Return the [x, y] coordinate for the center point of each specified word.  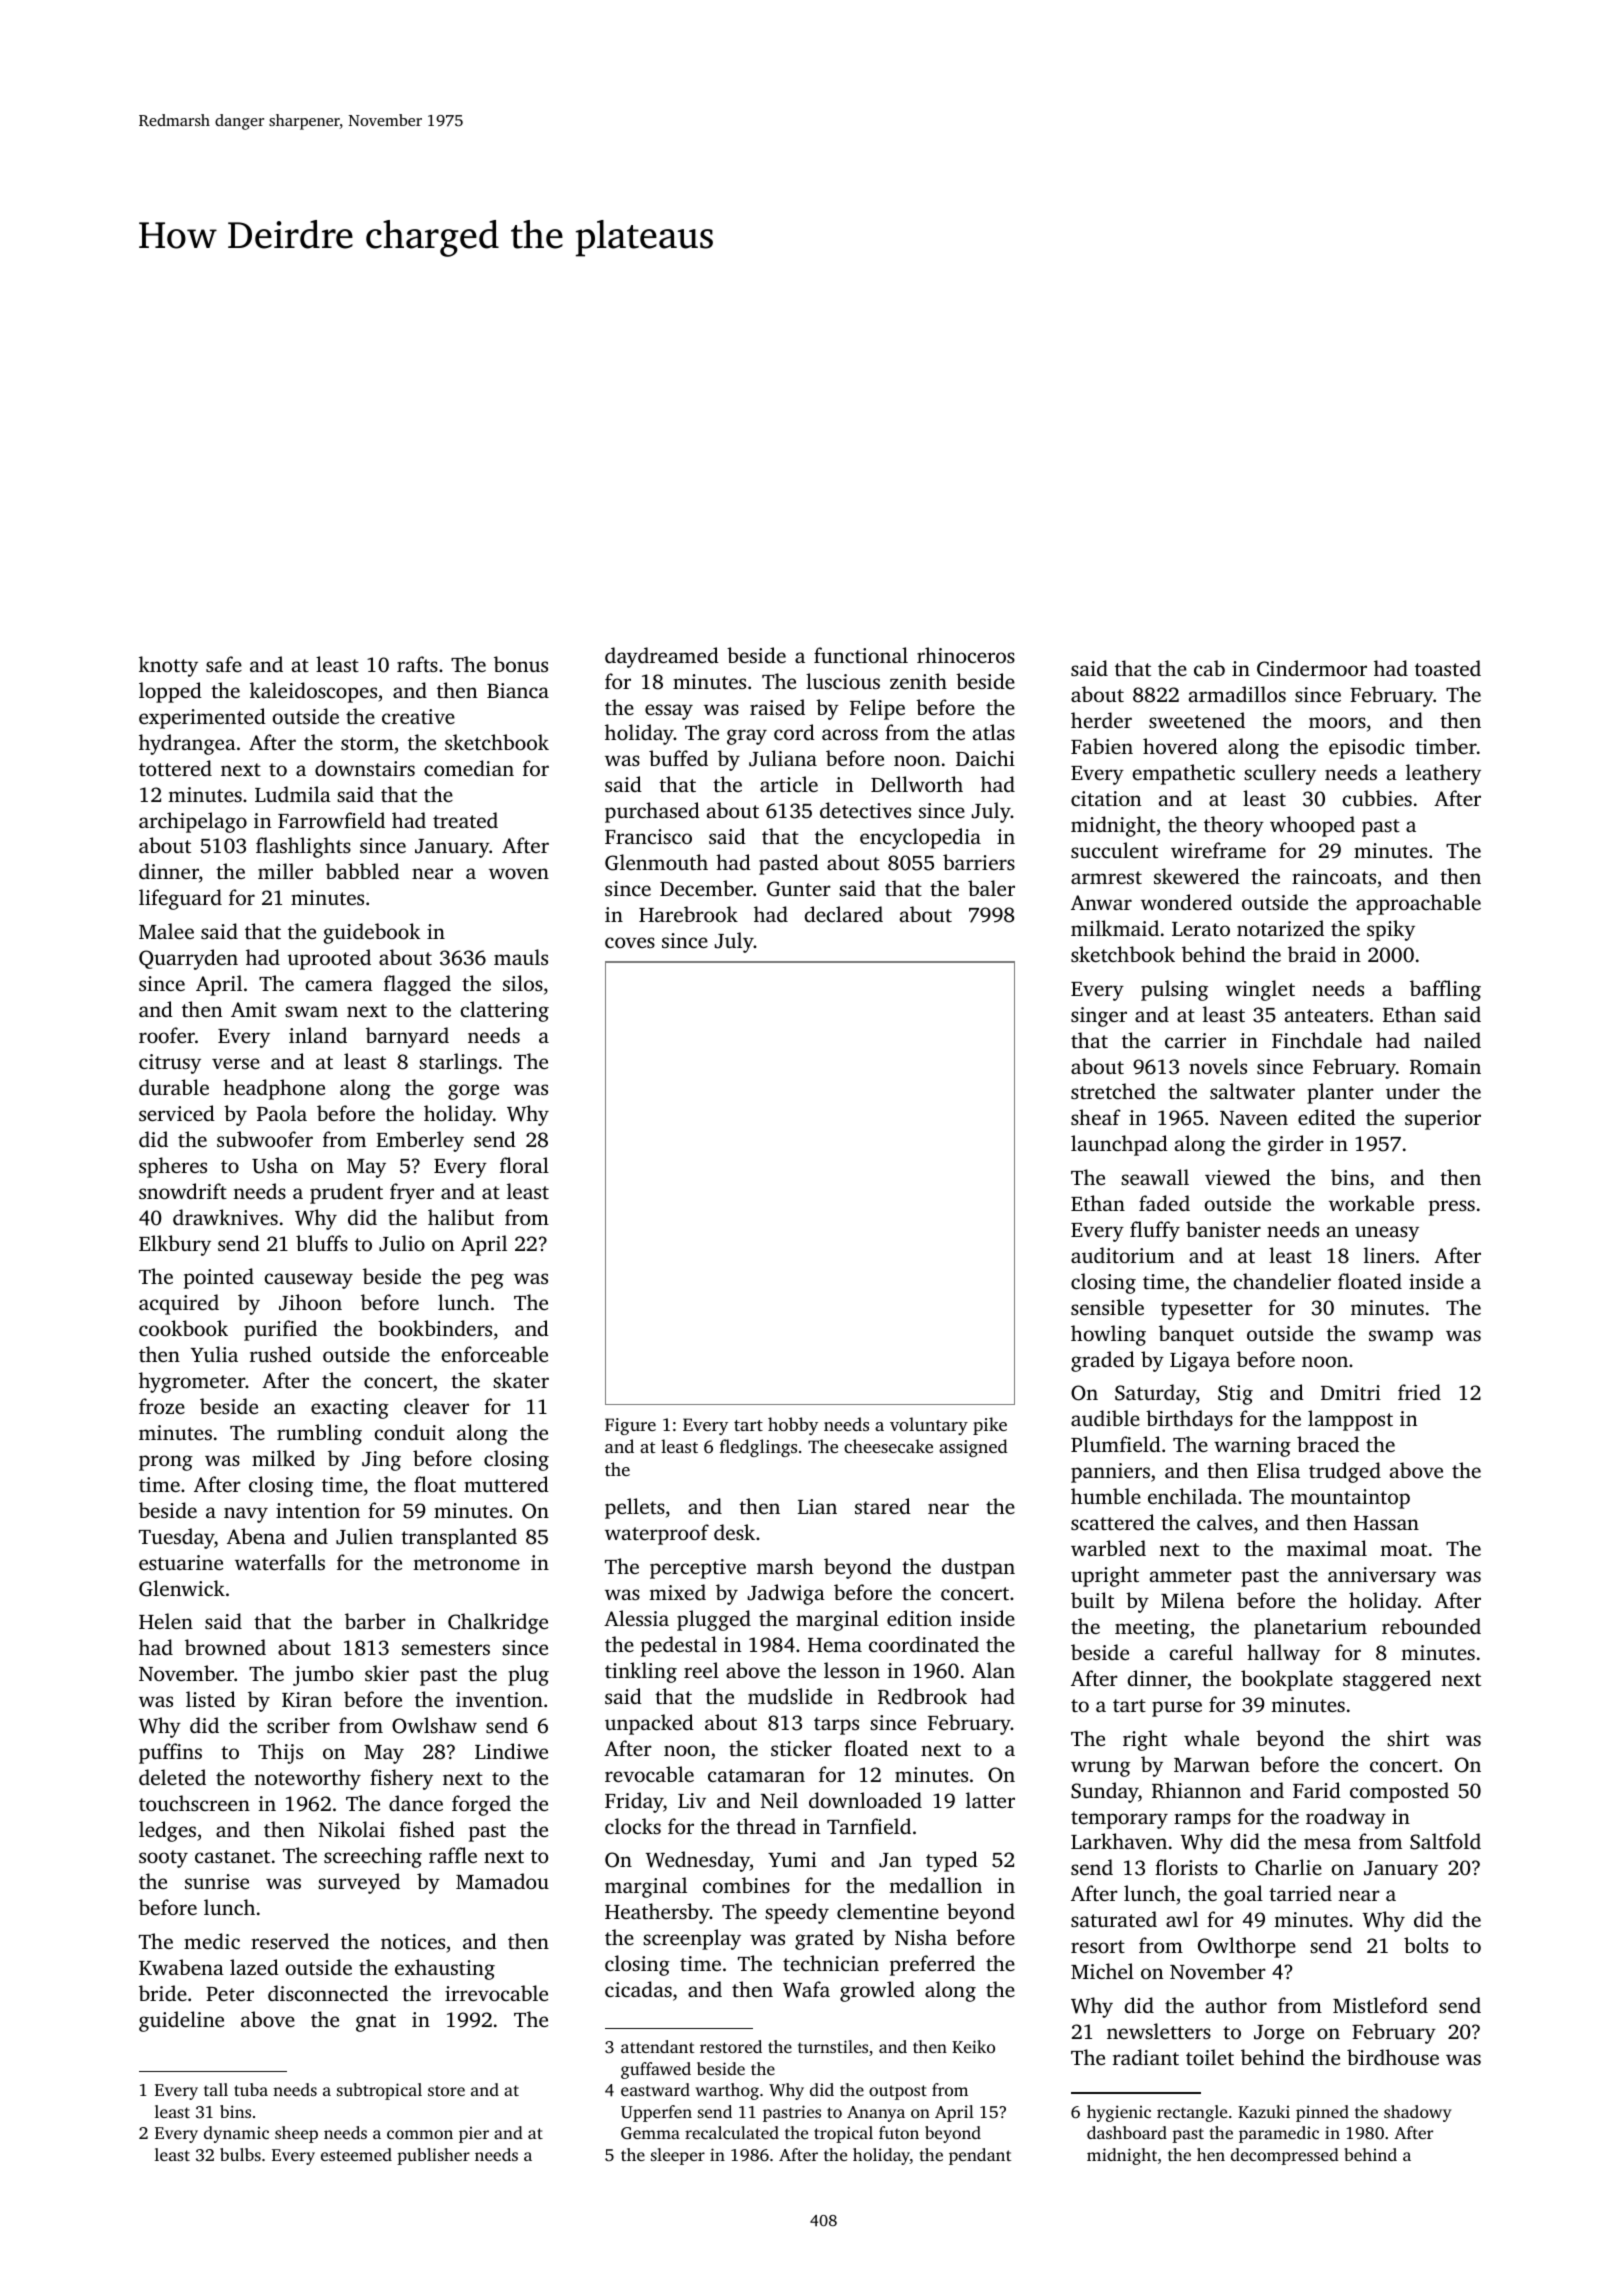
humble [1106, 1496]
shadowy [1418, 2113]
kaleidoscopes [313, 692]
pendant [980, 2156]
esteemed [356, 2154]
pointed [219, 1278]
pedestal [679, 1646]
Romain [1445, 1067]
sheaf [1096, 1117]
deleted [172, 1777]
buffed [678, 758]
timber [1446, 746]
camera [339, 985]
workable [1371, 1203]
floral [524, 1165]
